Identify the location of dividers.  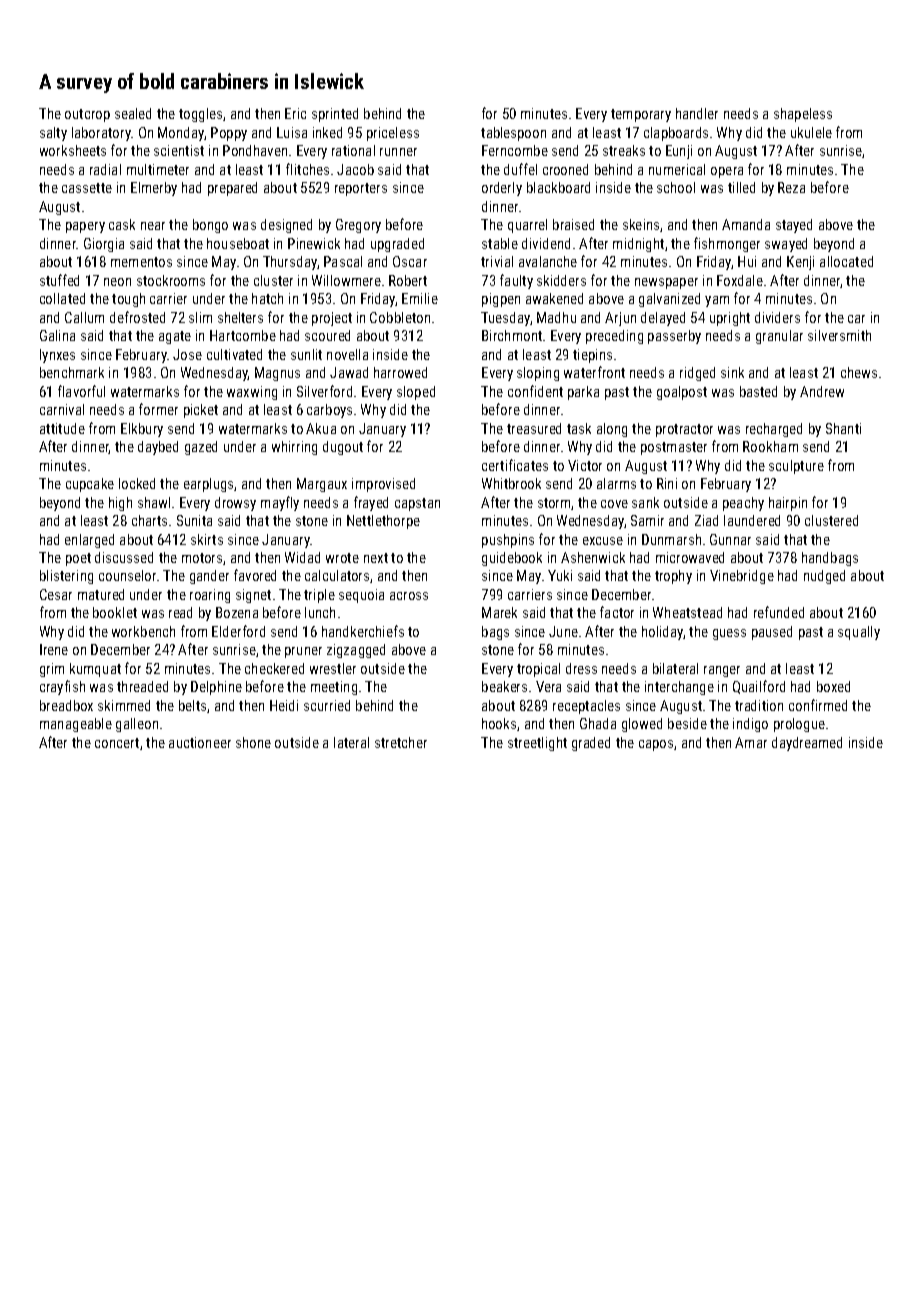
(777, 317).
